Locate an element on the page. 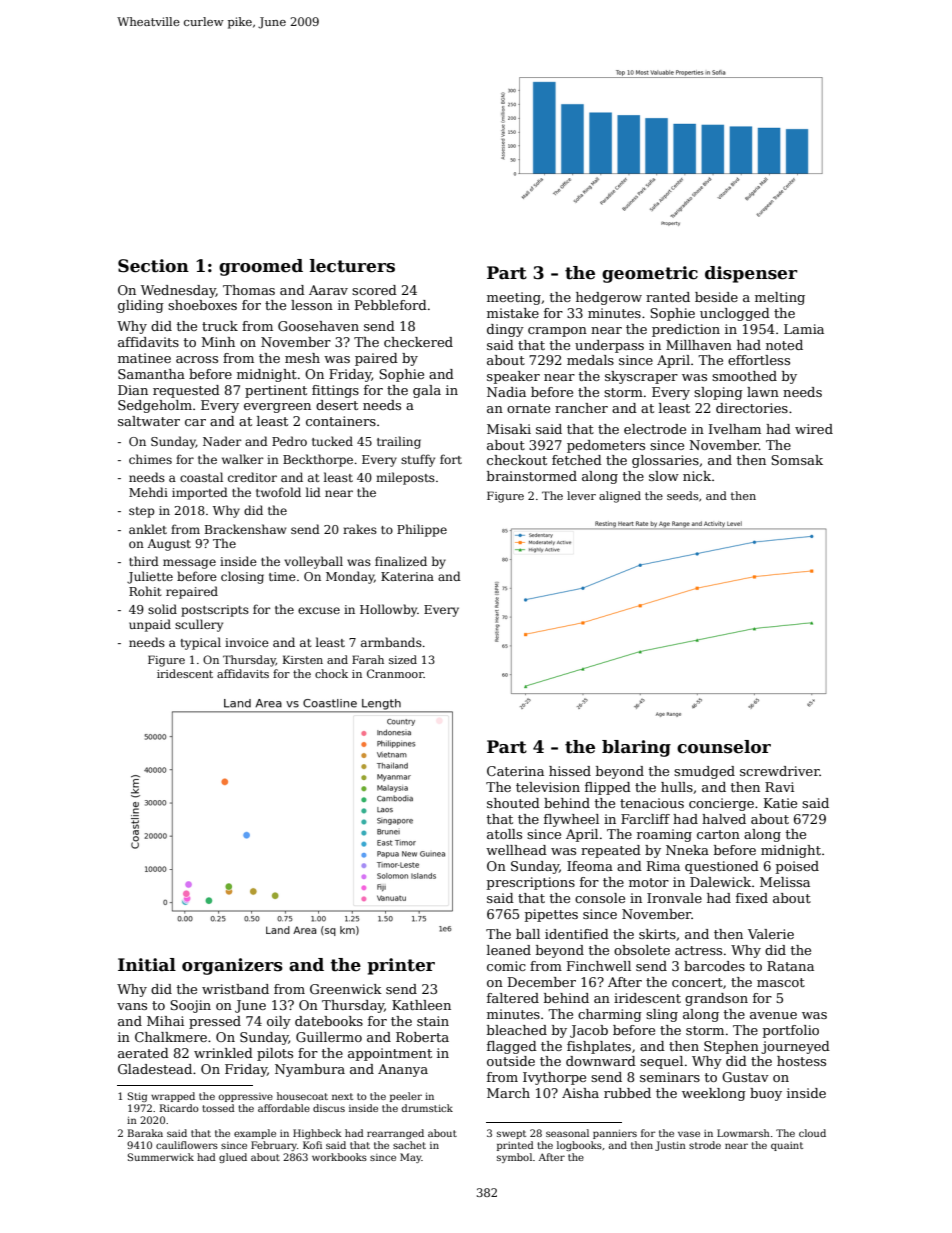  Pedro is located at coordinates (289, 441).
